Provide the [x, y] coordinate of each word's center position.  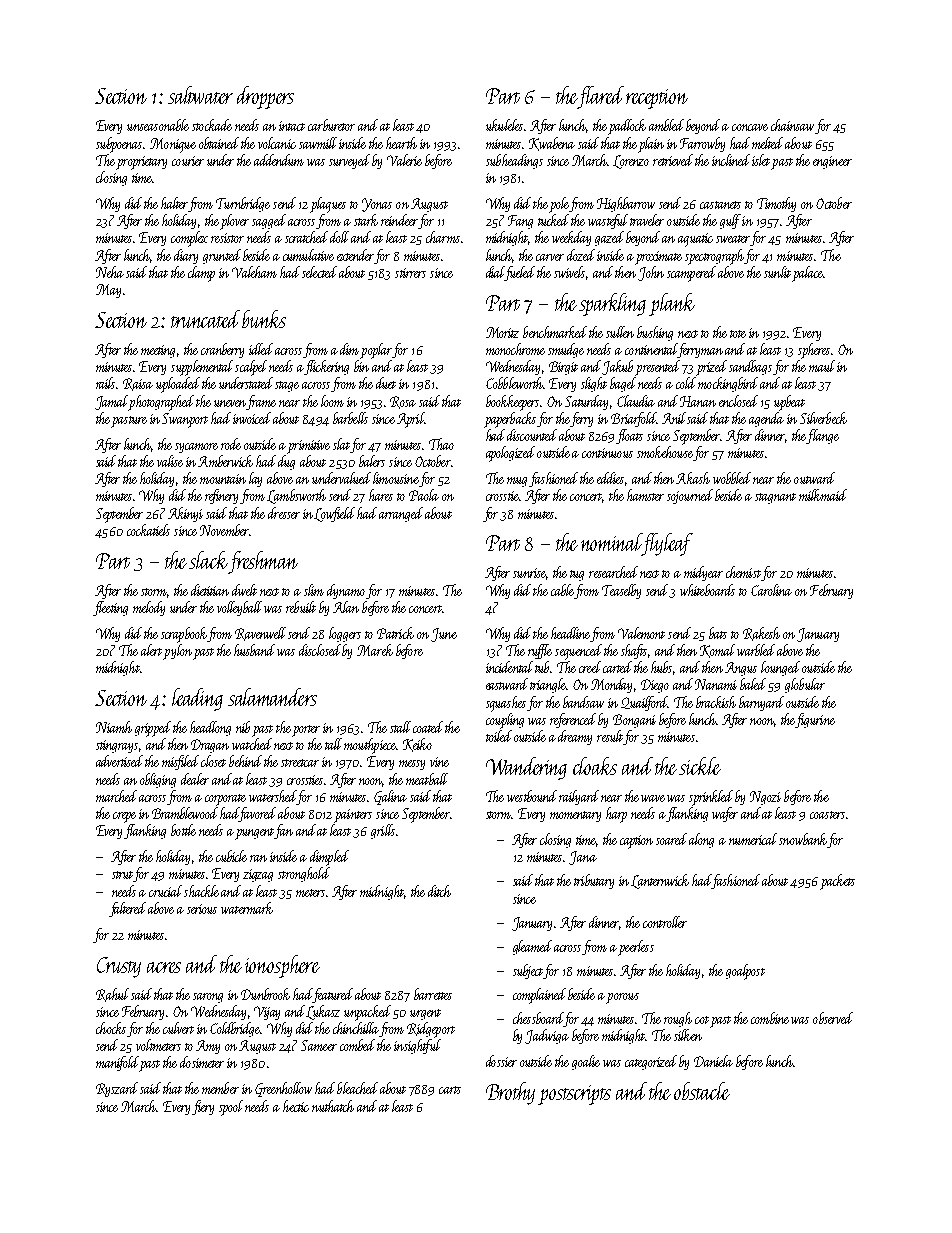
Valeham [254, 272]
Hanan [698, 401]
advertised [119, 761]
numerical [753, 839]
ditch [439, 891]
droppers [265, 97]
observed [833, 1018]
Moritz [502, 332]
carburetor [331, 125]
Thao [441, 444]
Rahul [112, 995]
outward [814, 478]
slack [208, 560]
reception [657, 99]
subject [528, 971]
